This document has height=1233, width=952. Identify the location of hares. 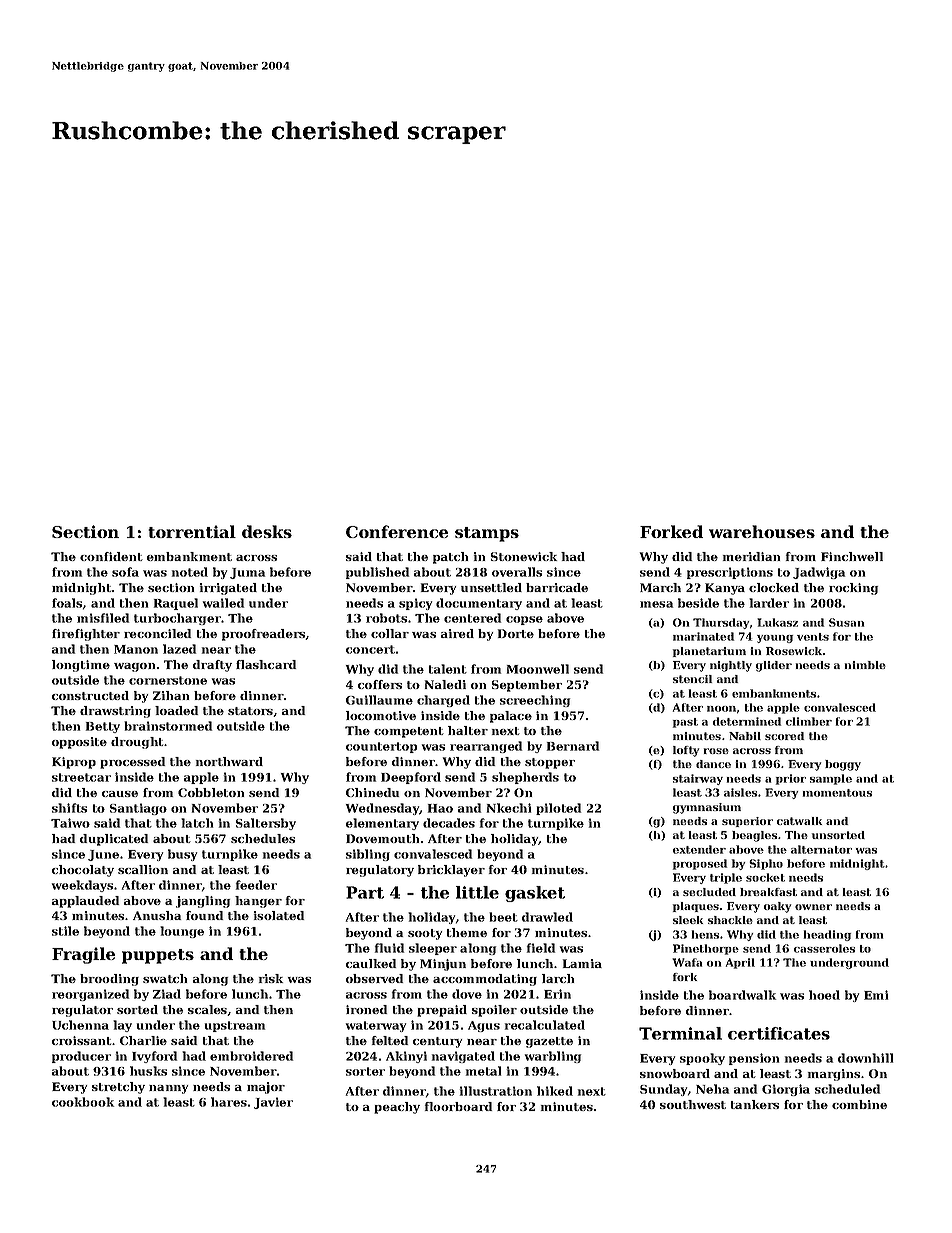
(229, 1102).
